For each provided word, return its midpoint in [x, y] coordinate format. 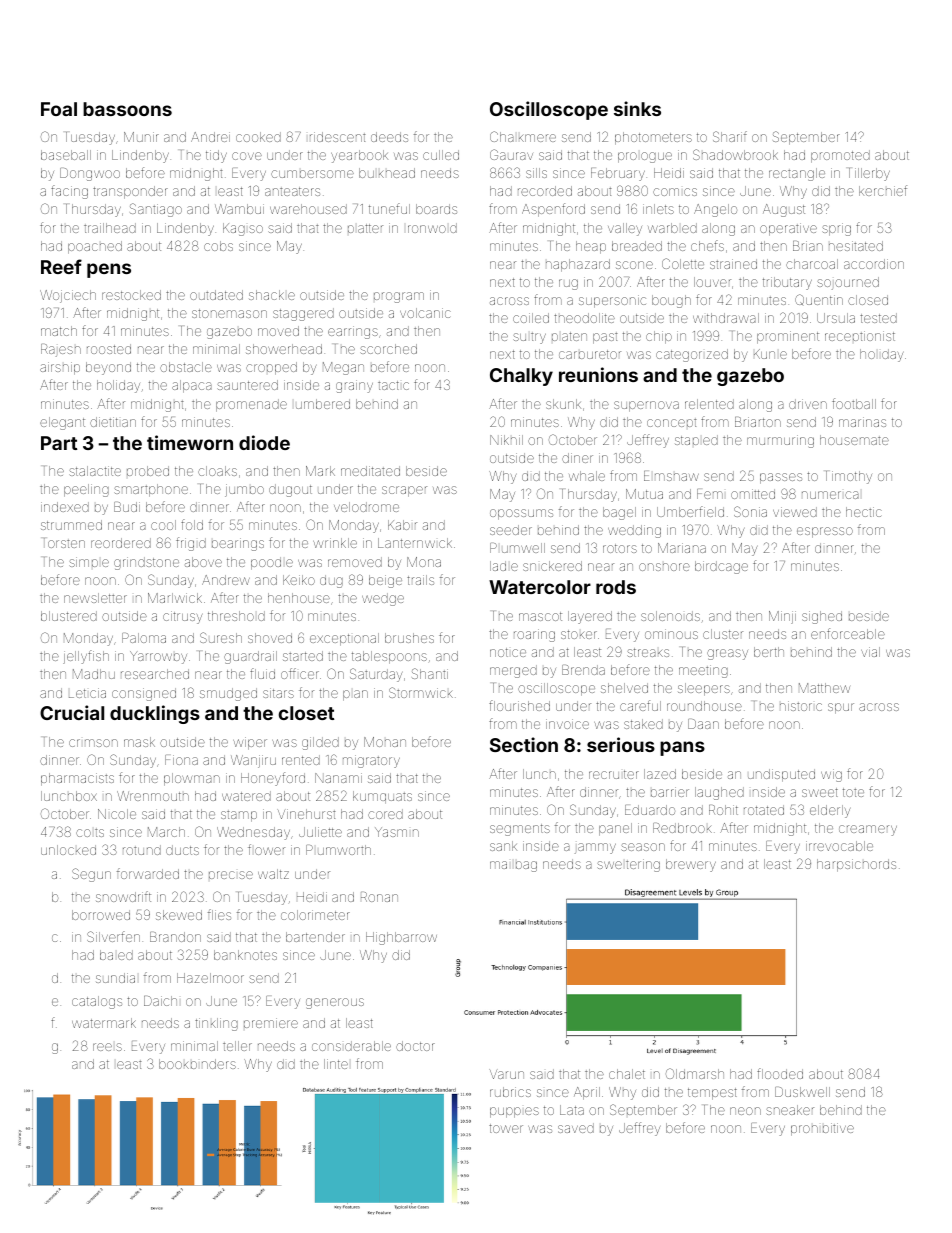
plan [355, 695]
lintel [336, 1064]
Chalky [521, 377]
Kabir [402, 525]
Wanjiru [253, 761]
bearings [238, 544]
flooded [780, 1073]
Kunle [770, 354]
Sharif [730, 136]
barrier [670, 792]
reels [107, 1047]
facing [69, 192]
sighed [822, 617]
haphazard [578, 265]
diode [264, 442]
